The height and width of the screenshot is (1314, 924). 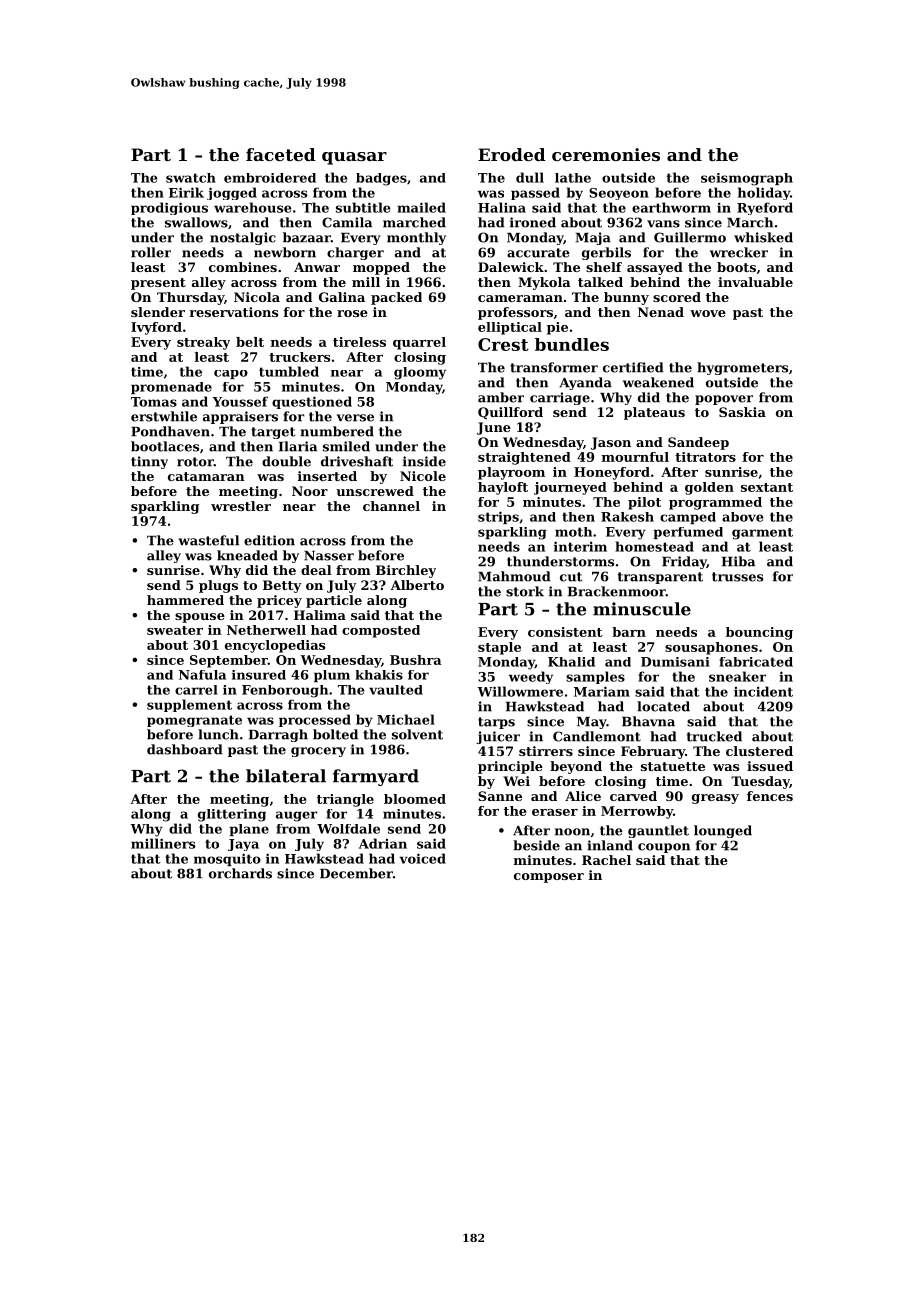 What do you see at coordinates (280, 154) in the screenshot?
I see `faceted` at bounding box center [280, 154].
